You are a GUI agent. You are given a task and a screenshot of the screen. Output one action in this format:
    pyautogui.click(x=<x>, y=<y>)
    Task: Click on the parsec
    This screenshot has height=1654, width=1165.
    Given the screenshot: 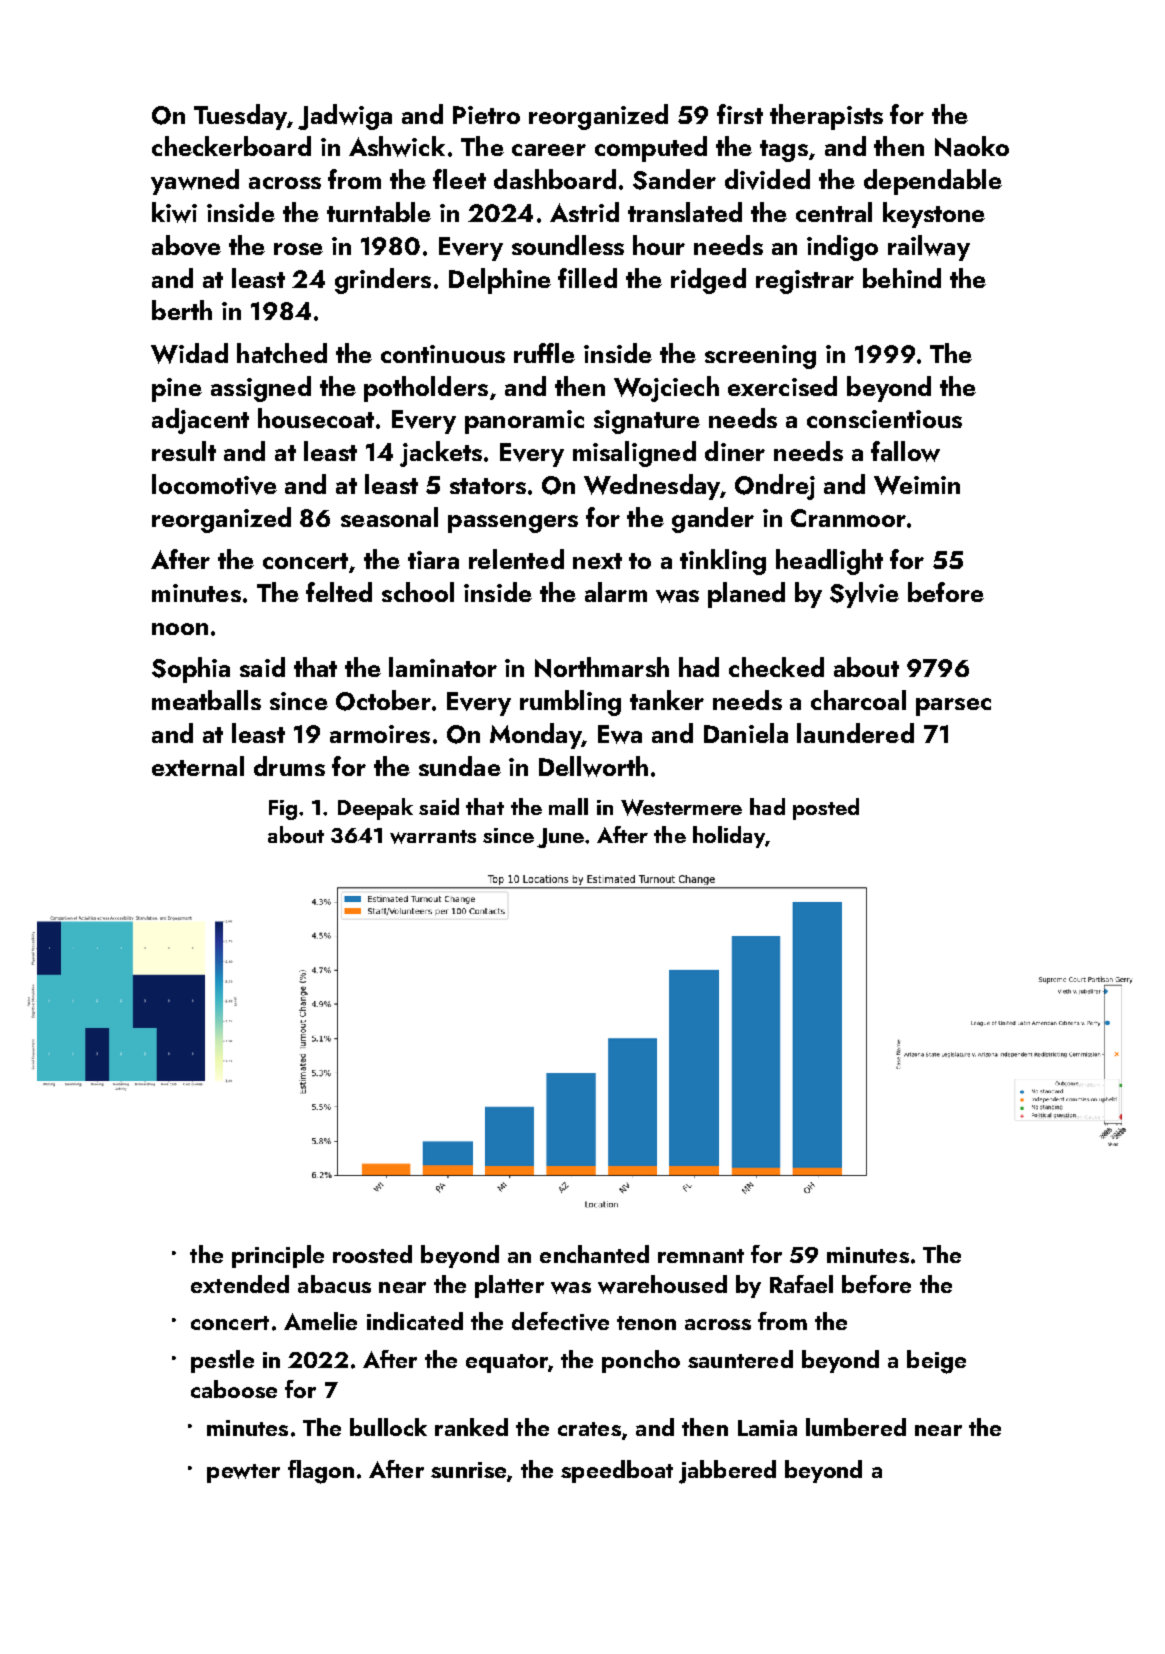 What is the action you would take?
    pyautogui.click(x=953, y=707)
